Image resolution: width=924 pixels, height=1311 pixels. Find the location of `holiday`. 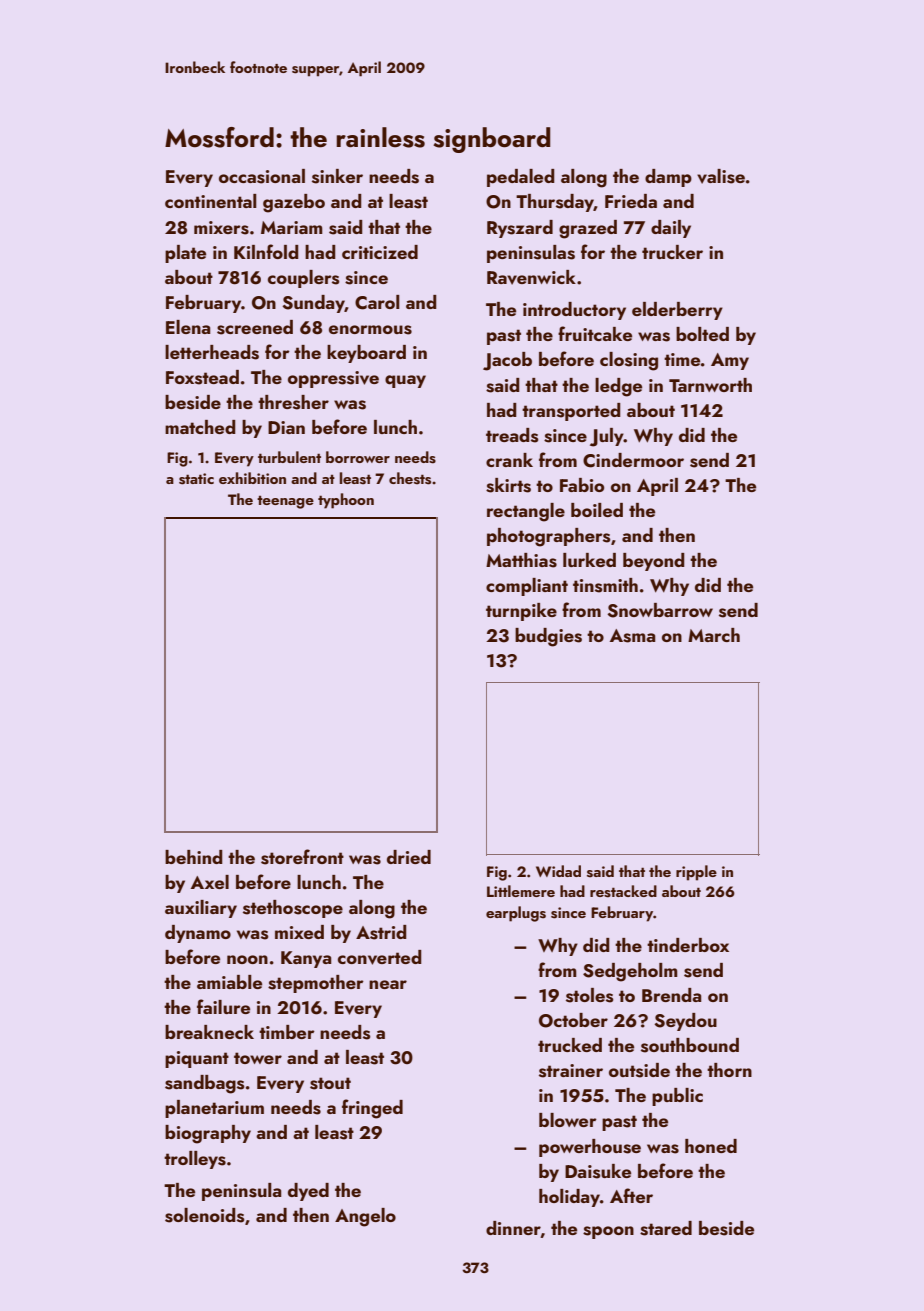

holiday is located at coordinates (569, 1198).
